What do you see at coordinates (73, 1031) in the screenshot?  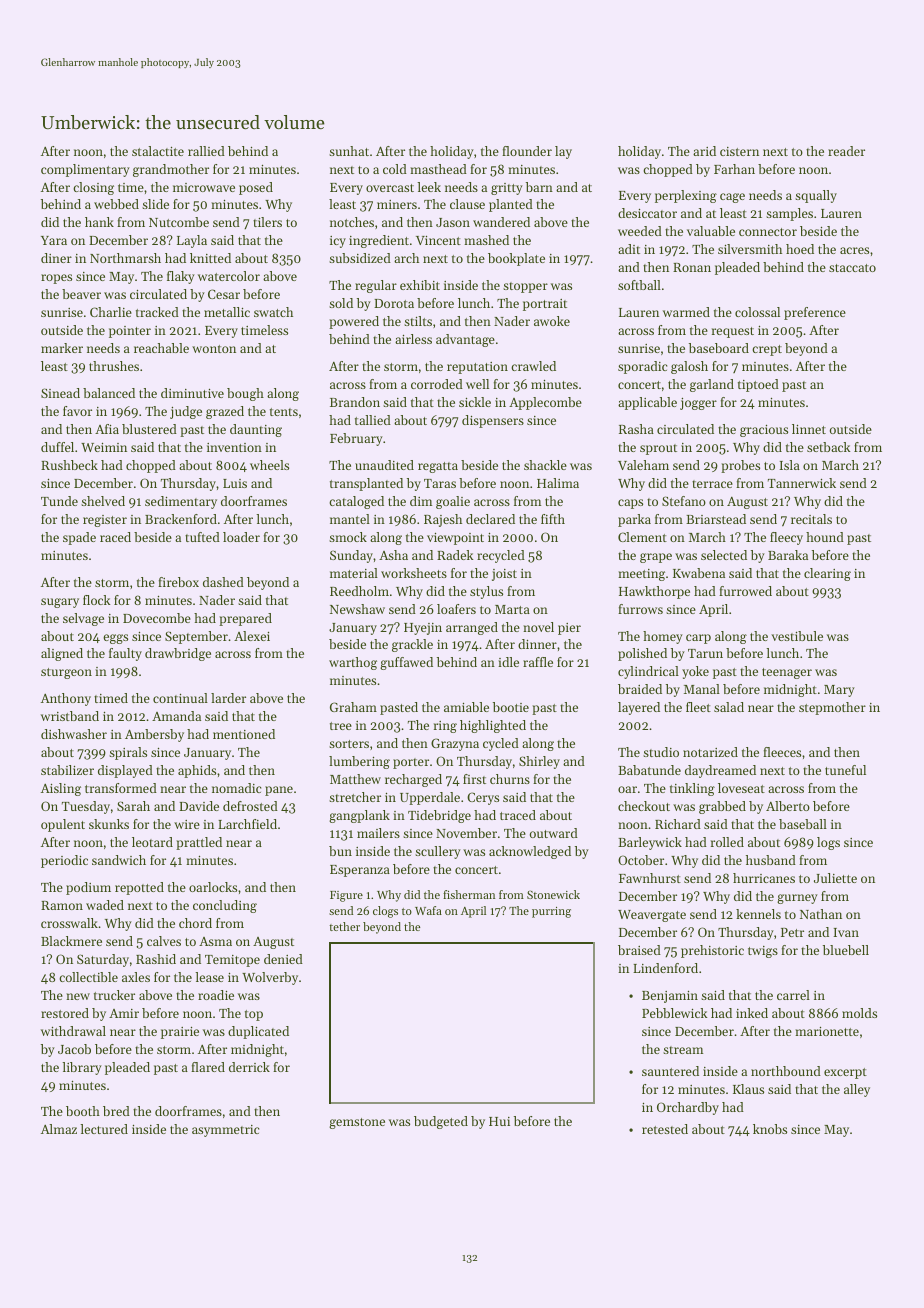 I see `withdrawal` at bounding box center [73, 1031].
